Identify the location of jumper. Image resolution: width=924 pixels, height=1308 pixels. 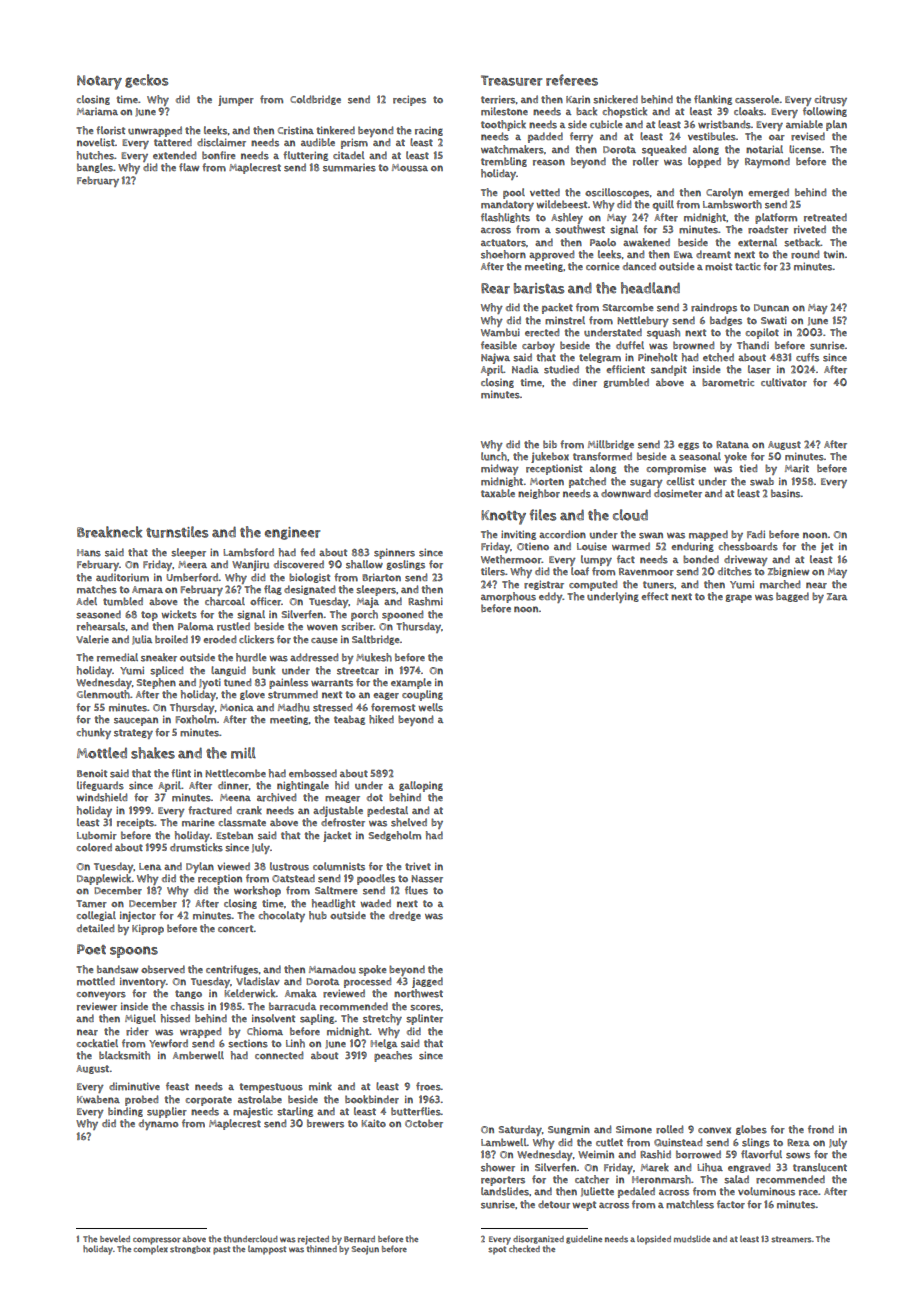
(236, 100).
